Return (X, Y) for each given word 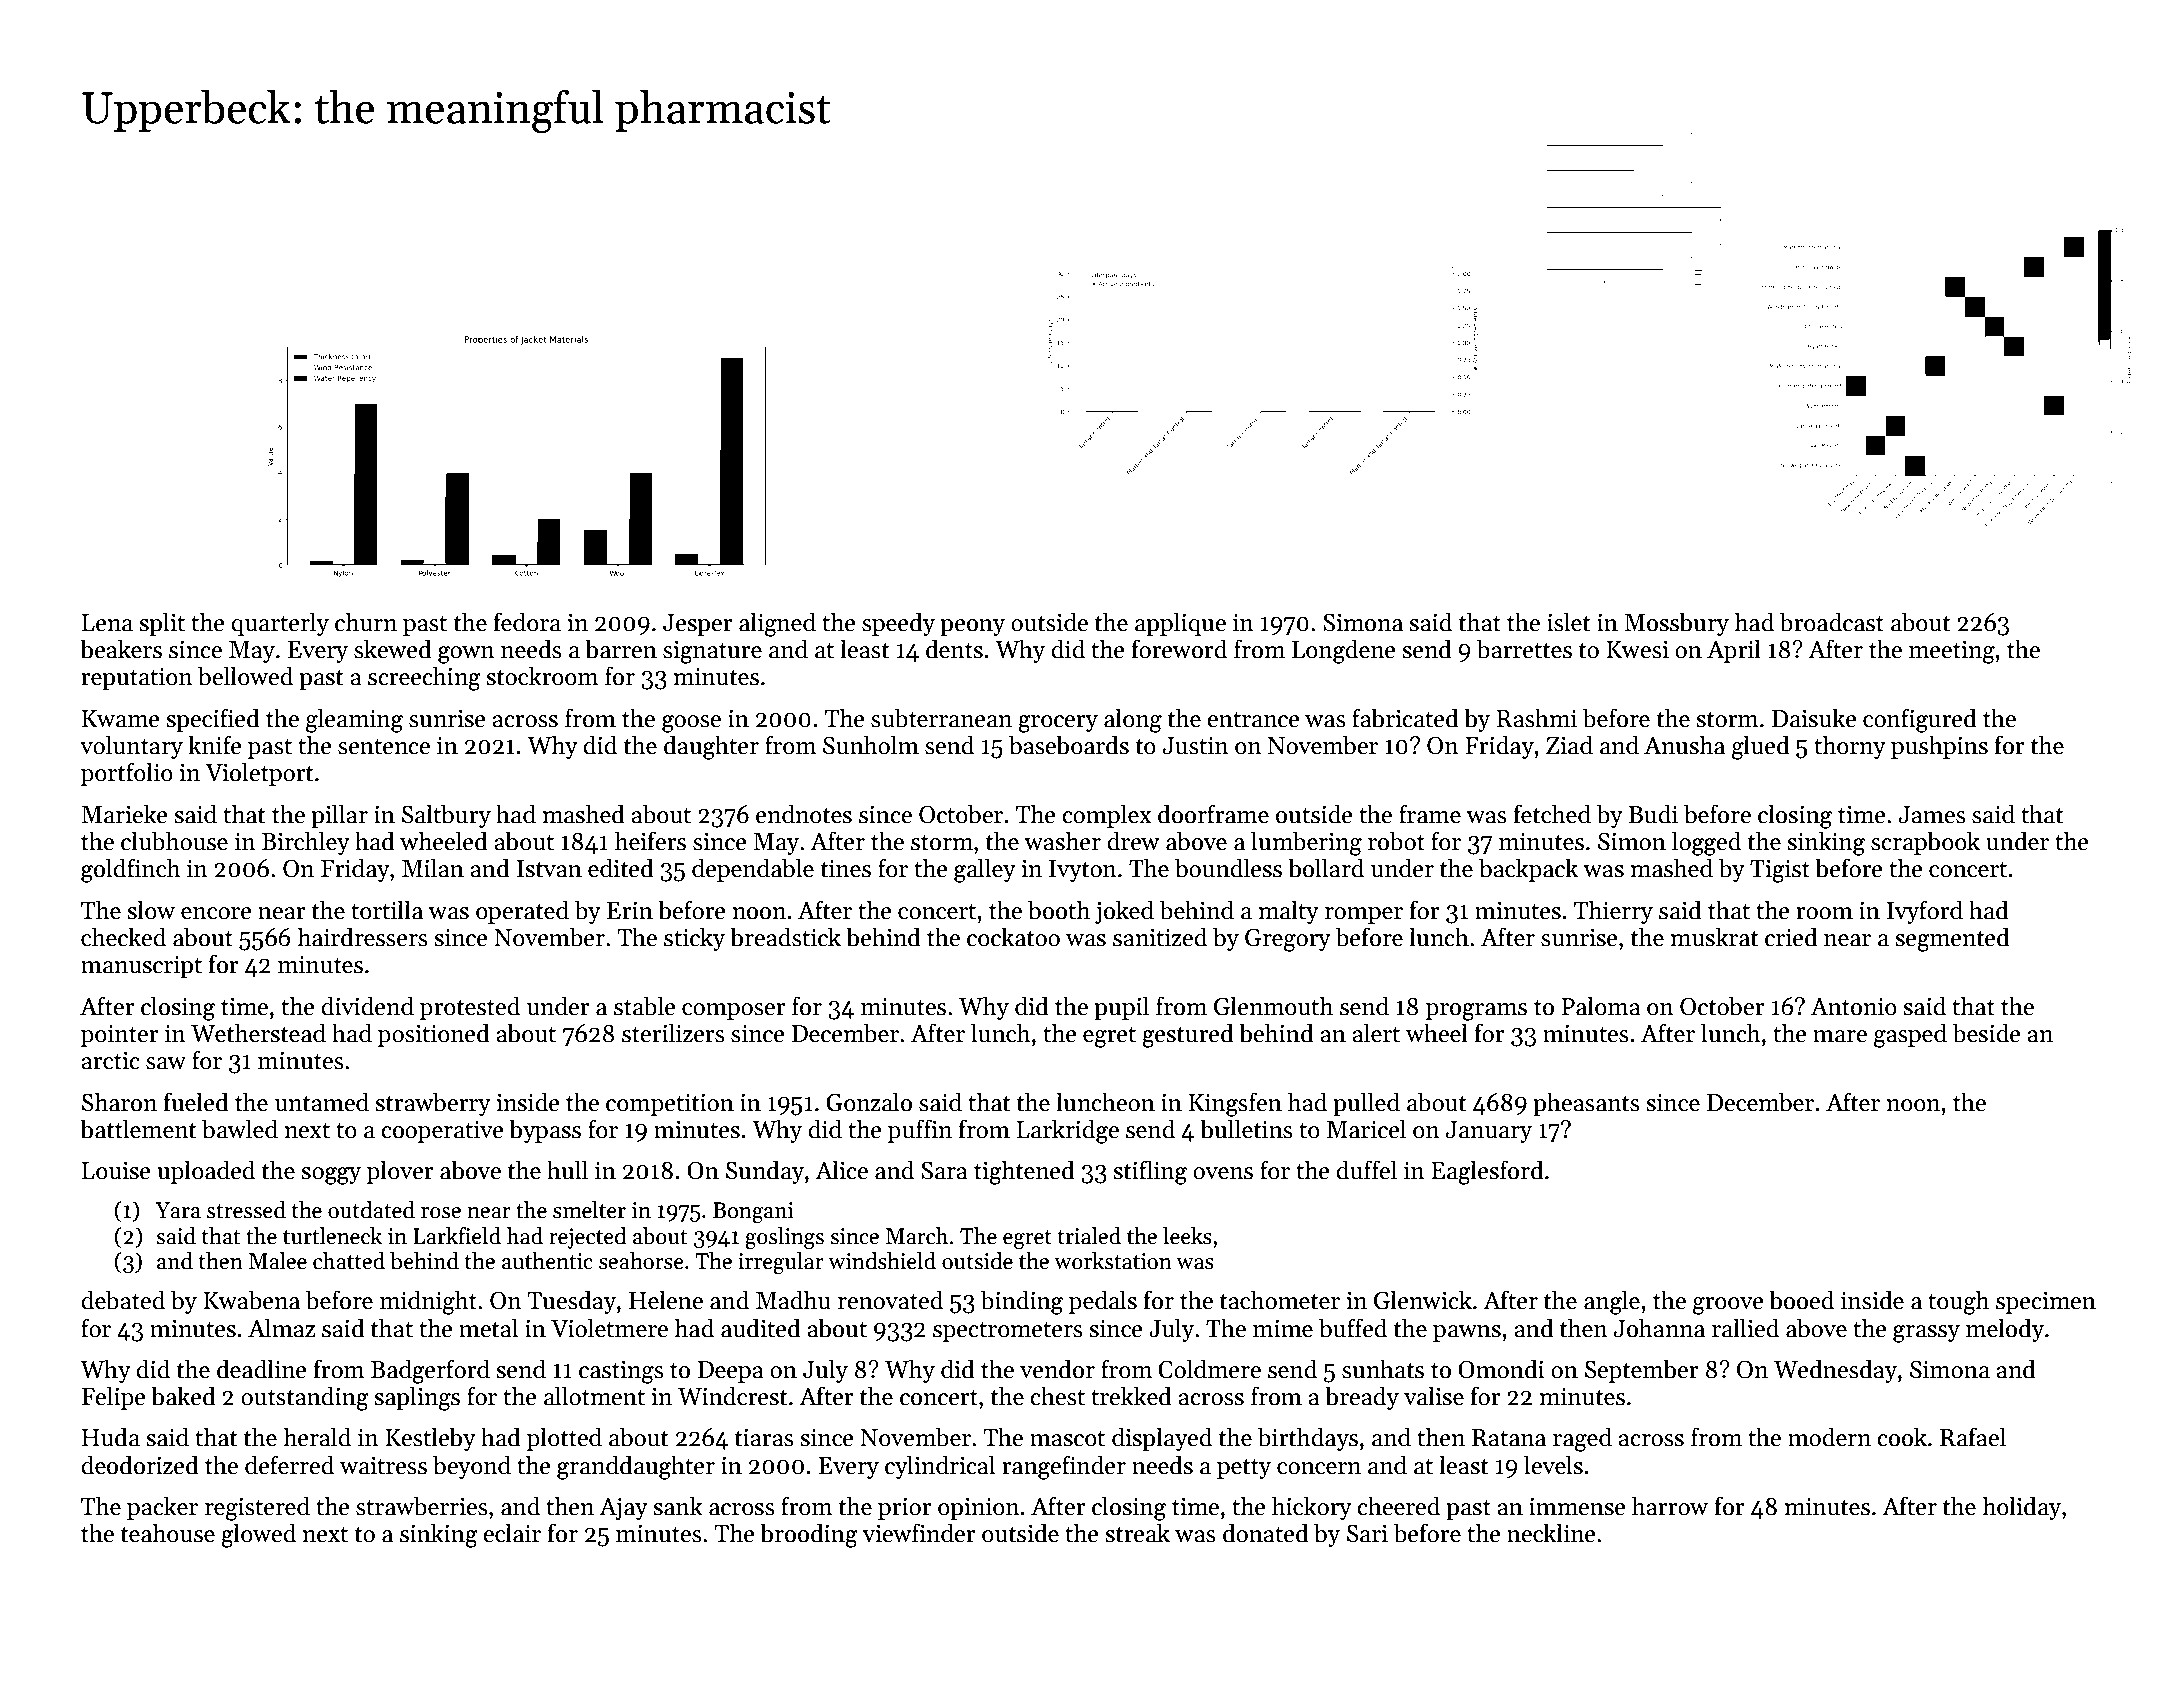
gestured (1188, 1035)
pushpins (1939, 747)
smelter (589, 1210)
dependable (753, 870)
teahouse (168, 1533)
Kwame (120, 719)
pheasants (1586, 1104)
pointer (120, 1036)
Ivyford (1925, 912)
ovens (1223, 1173)
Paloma (1601, 1006)
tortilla (387, 910)
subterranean (941, 718)
